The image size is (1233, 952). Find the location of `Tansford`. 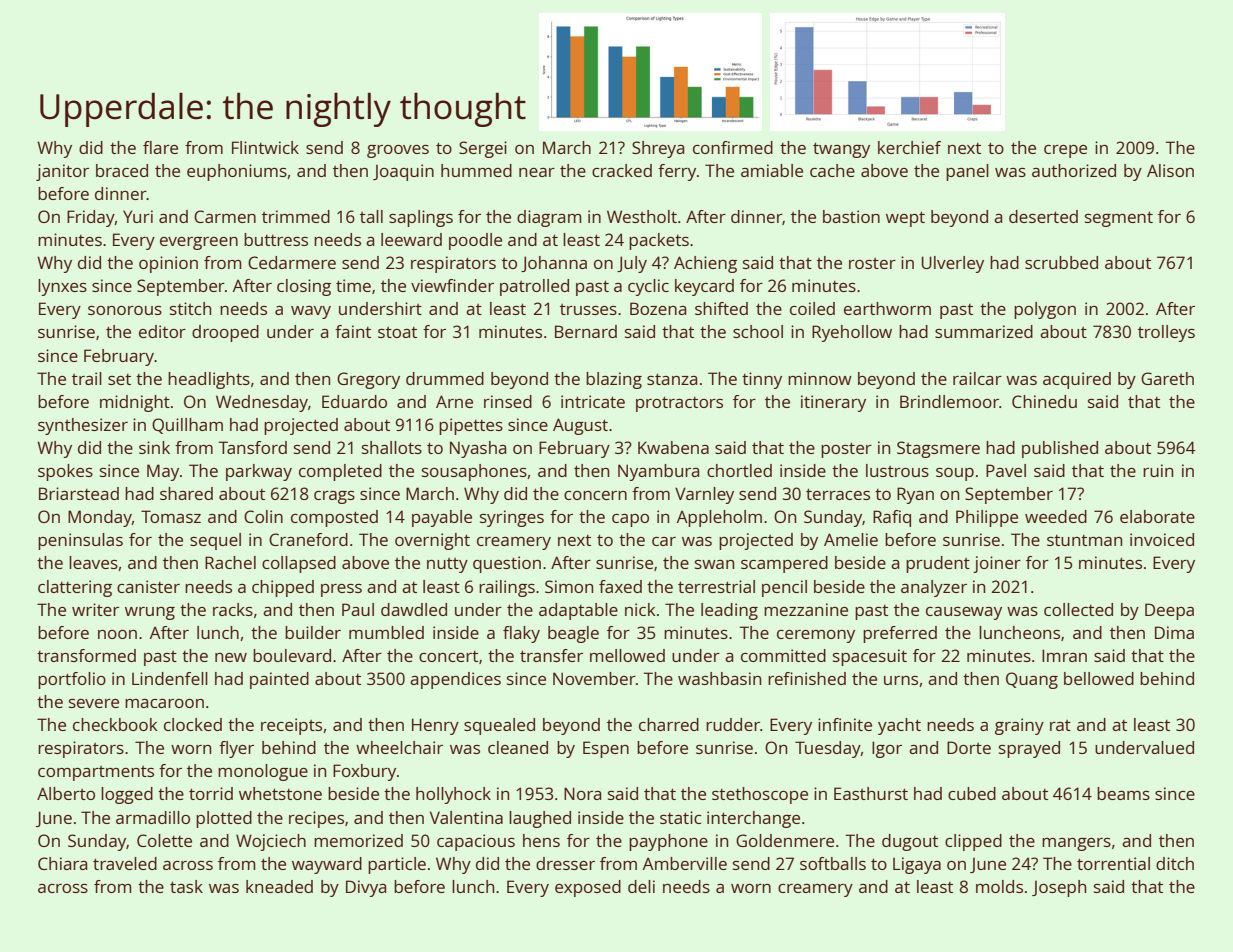

Tansford is located at coordinates (253, 447).
